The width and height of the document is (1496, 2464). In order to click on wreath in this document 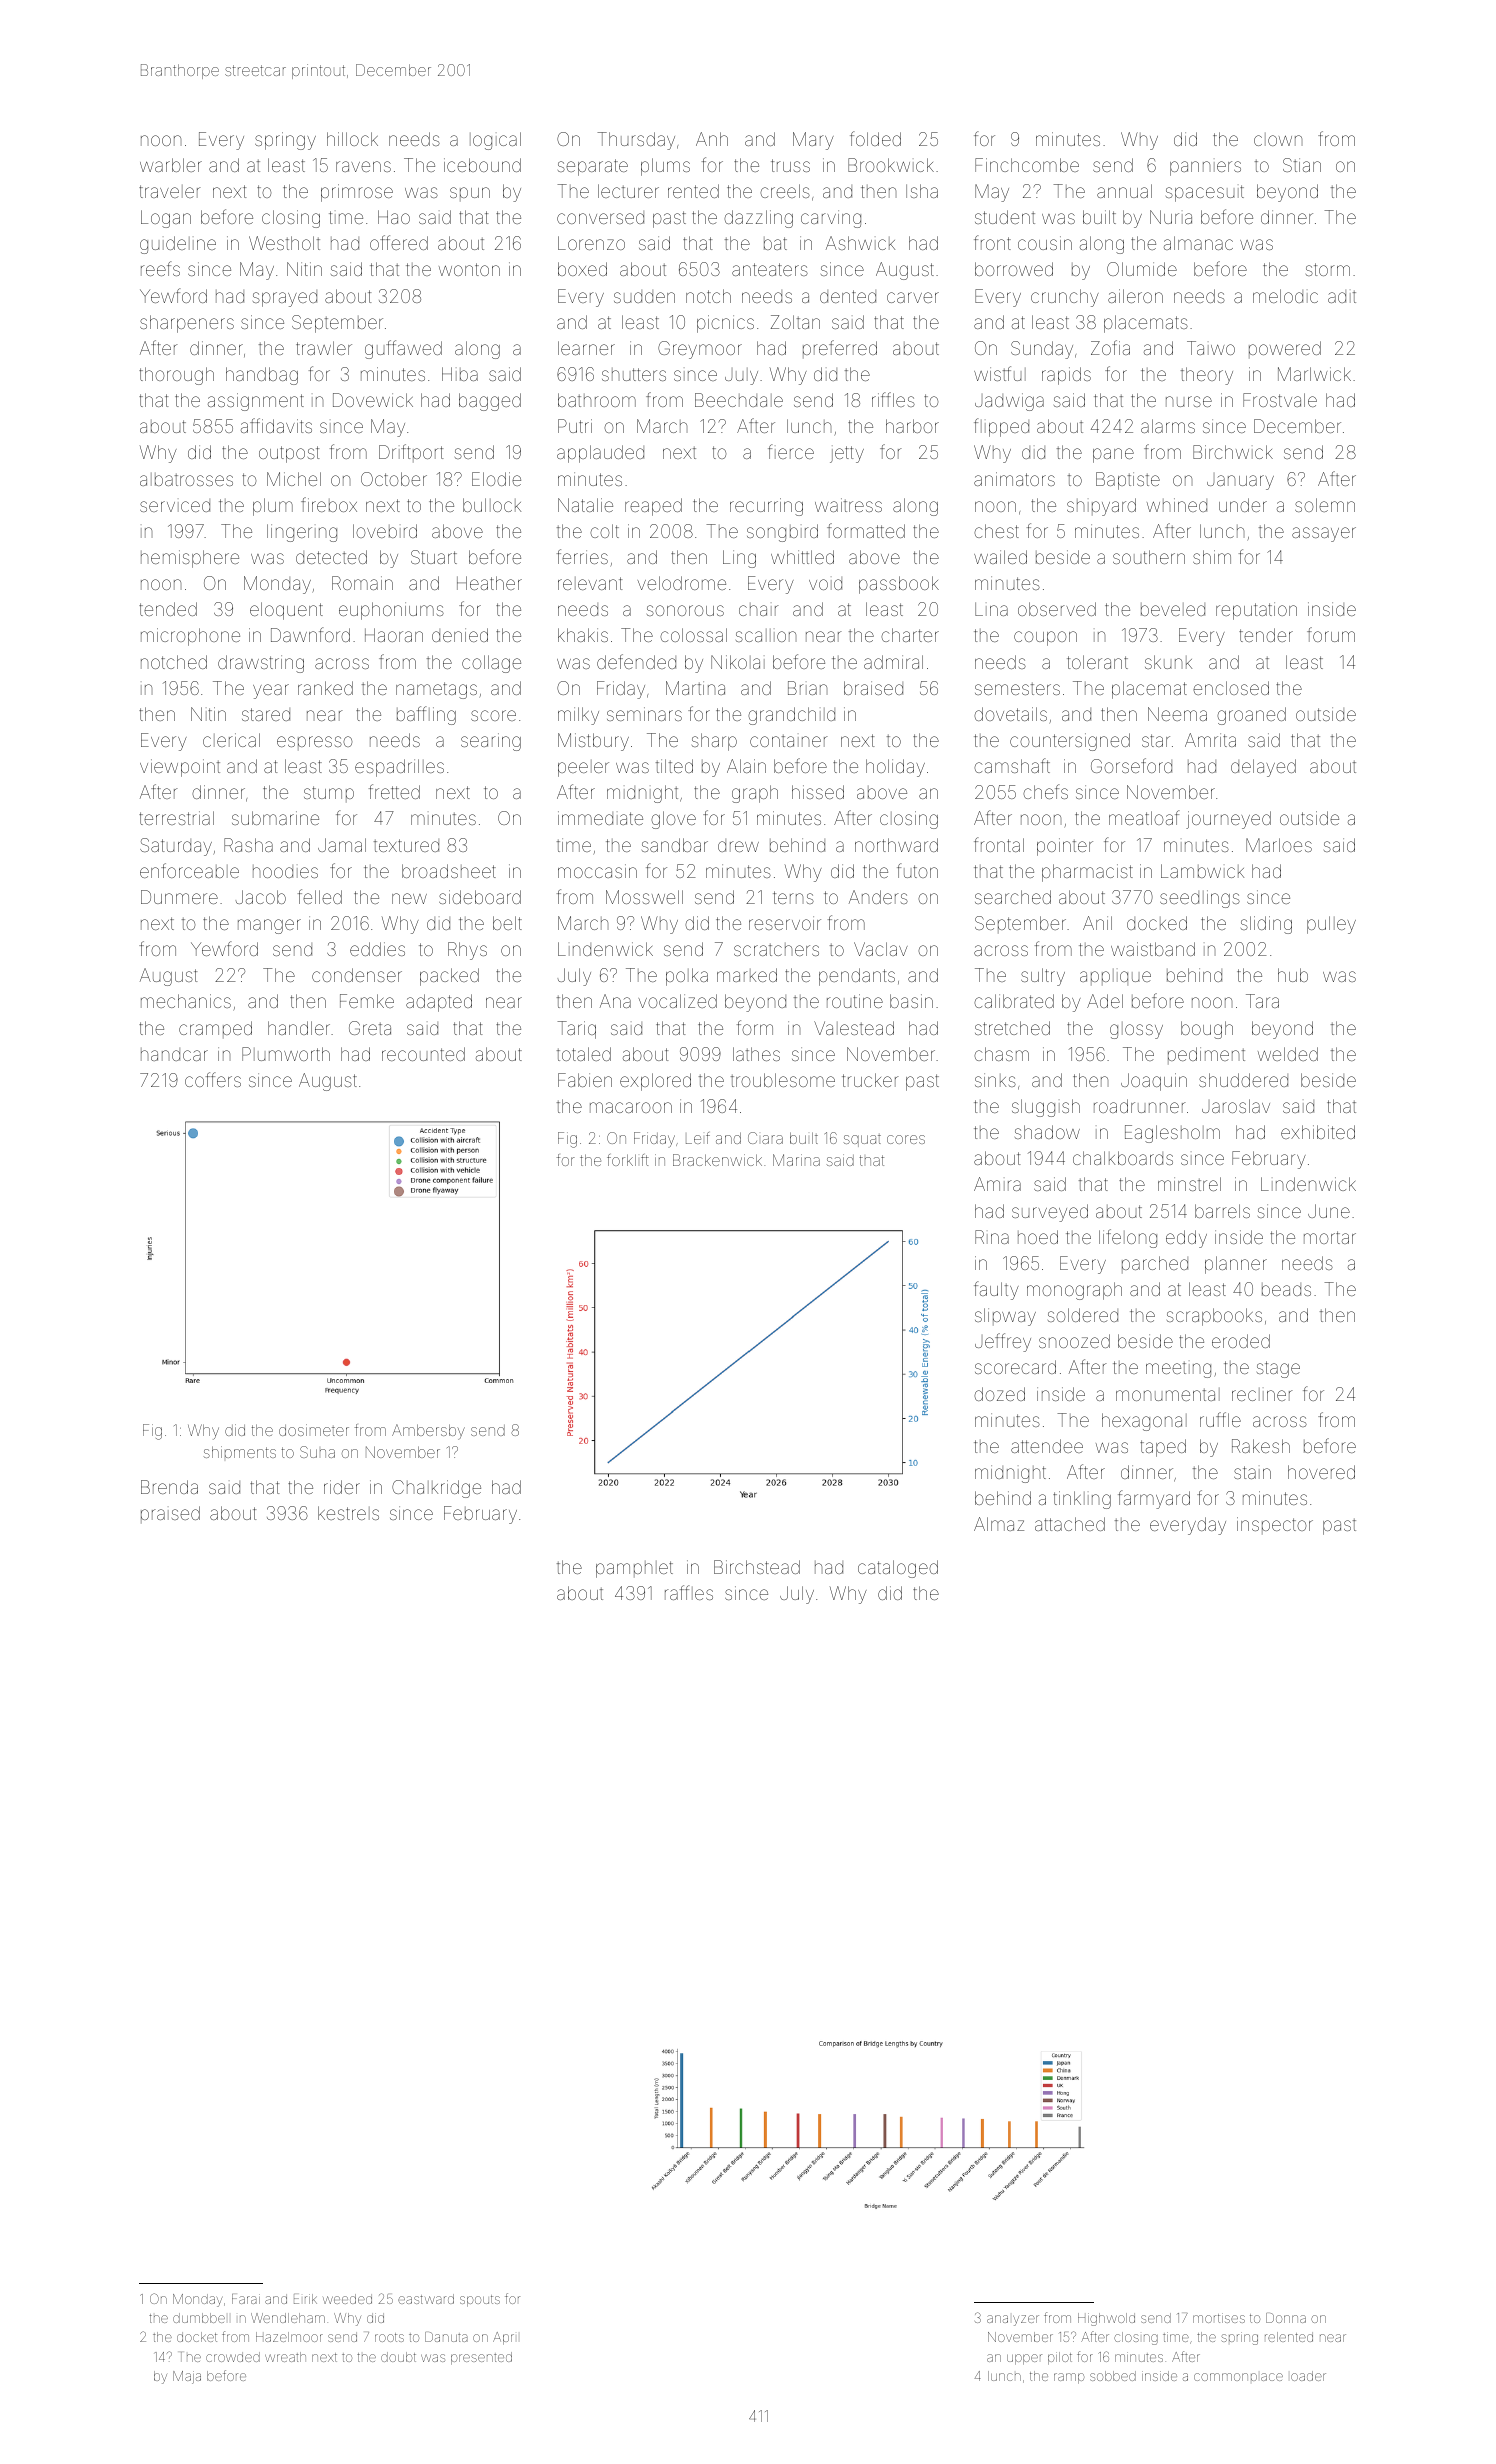, I will do `click(285, 2357)`.
